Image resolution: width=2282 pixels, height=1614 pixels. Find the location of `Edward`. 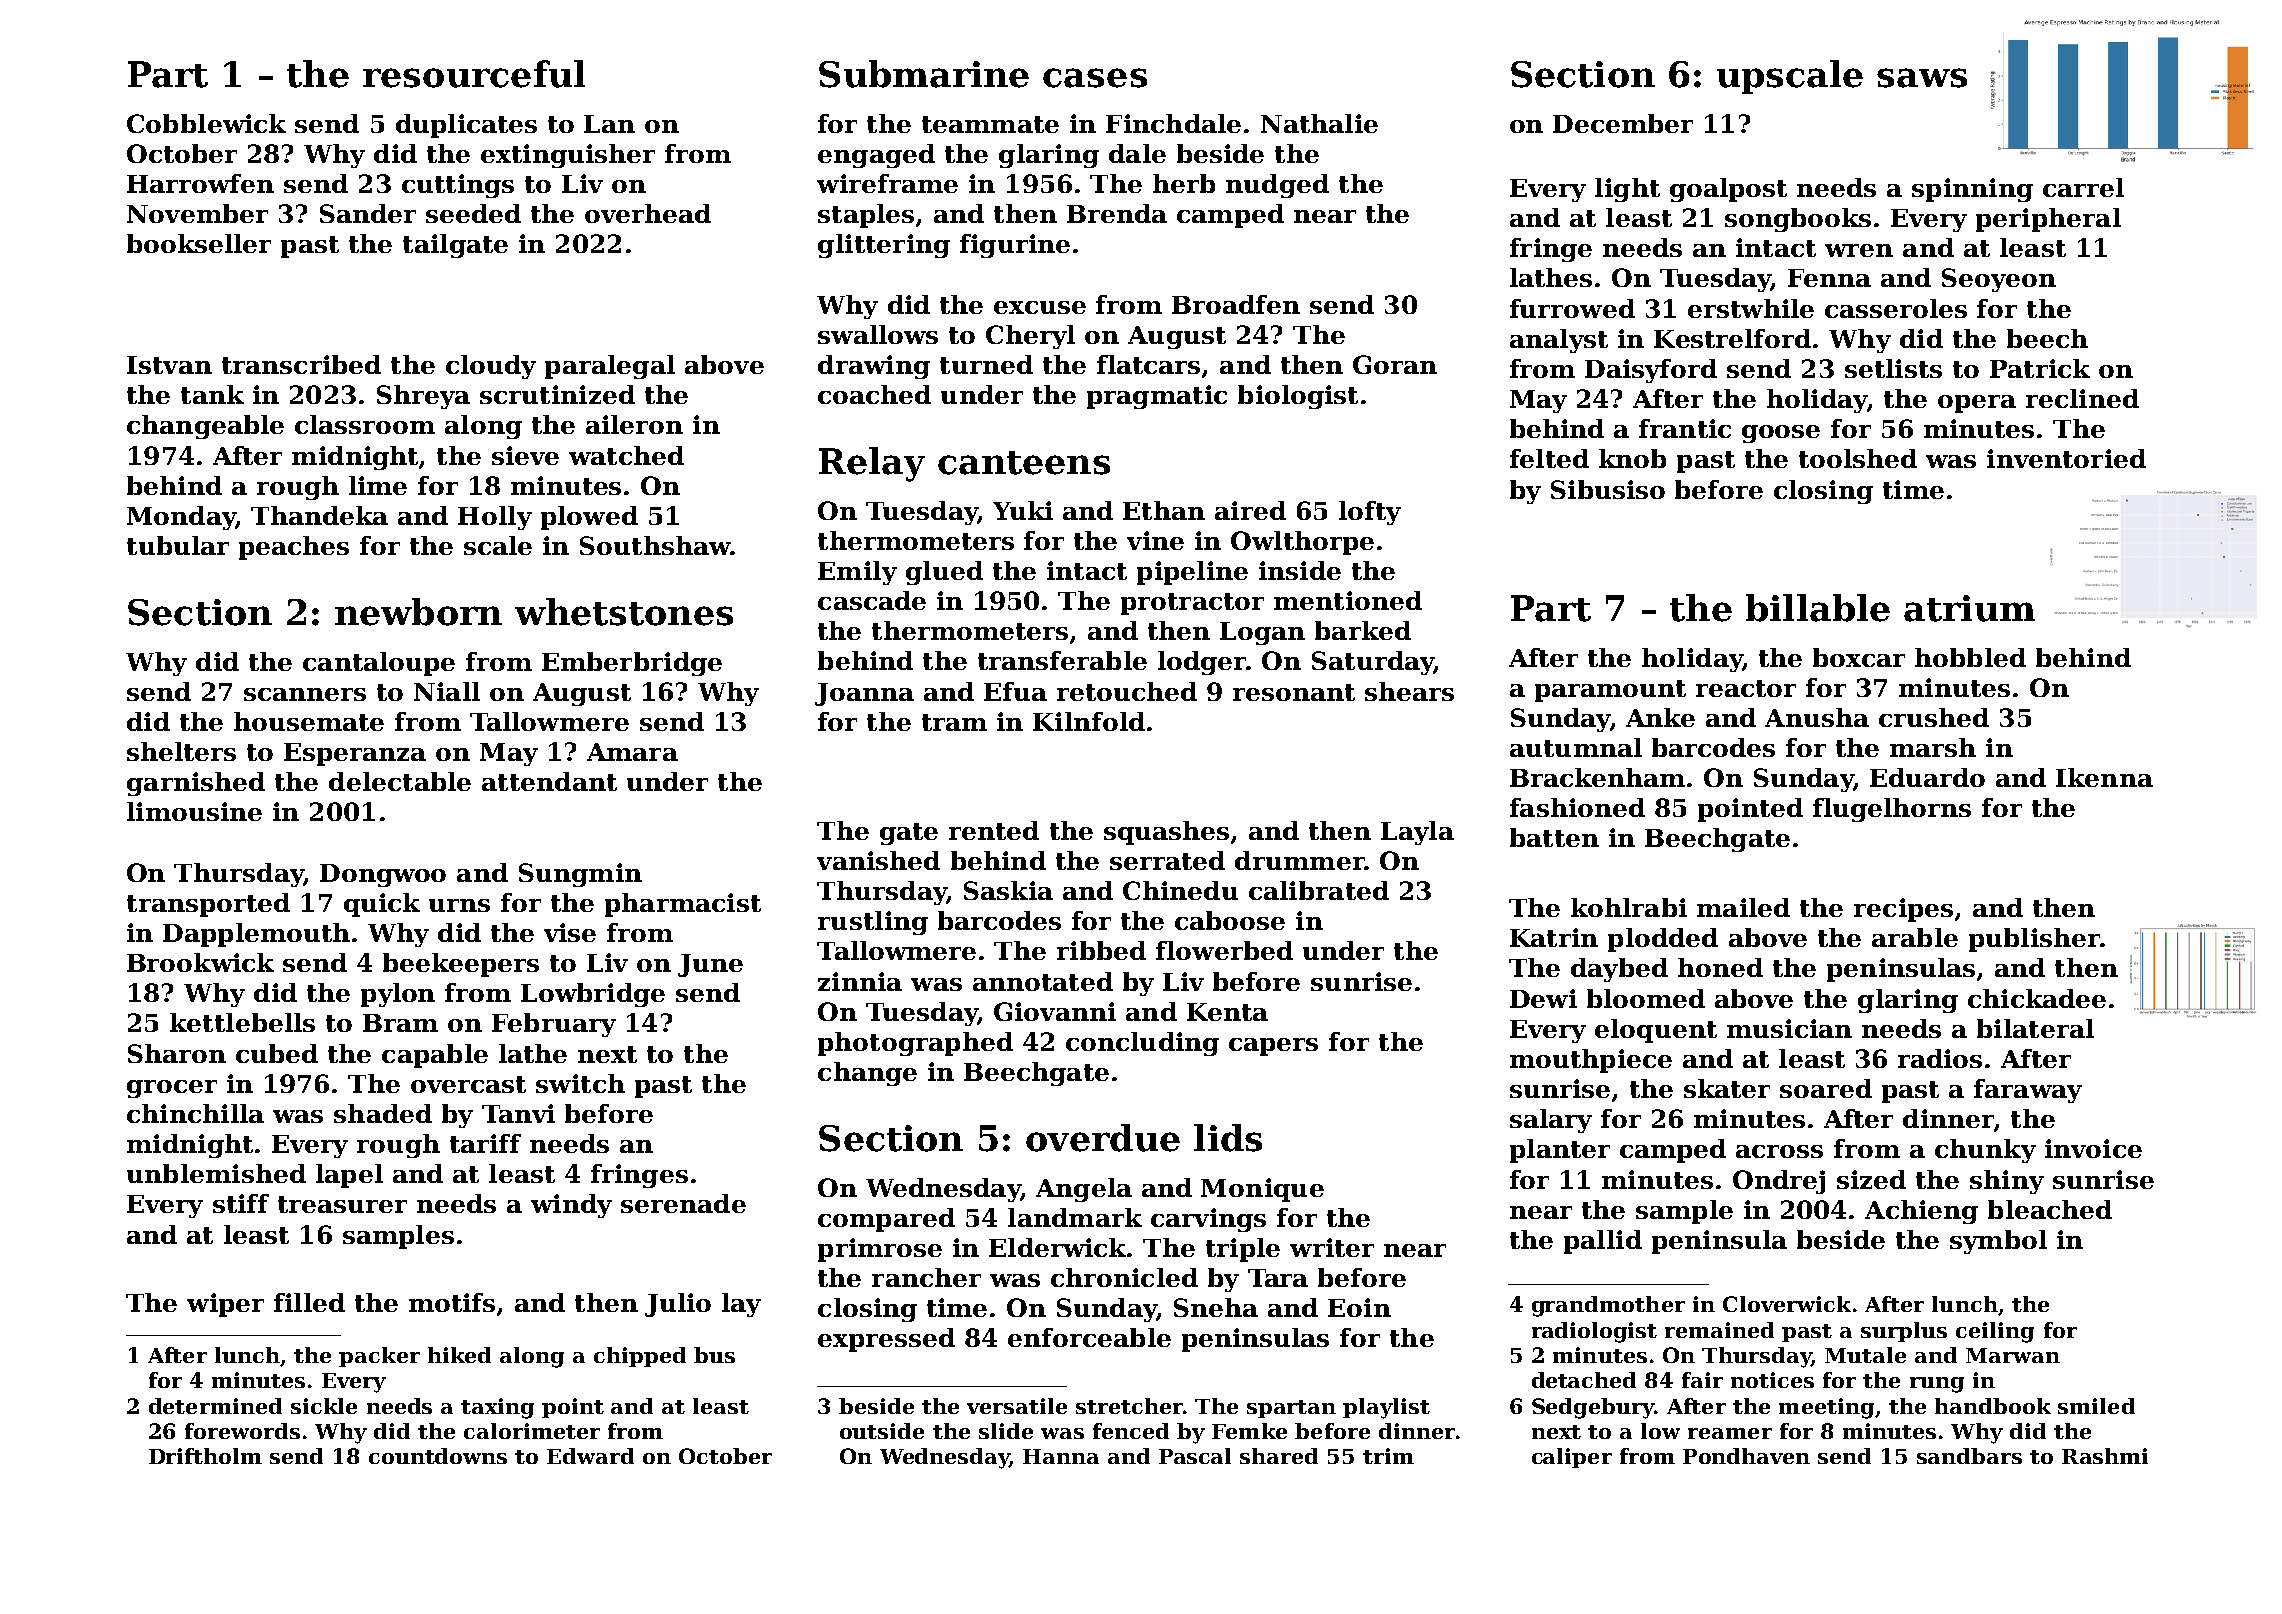

Edward is located at coordinates (590, 1456).
